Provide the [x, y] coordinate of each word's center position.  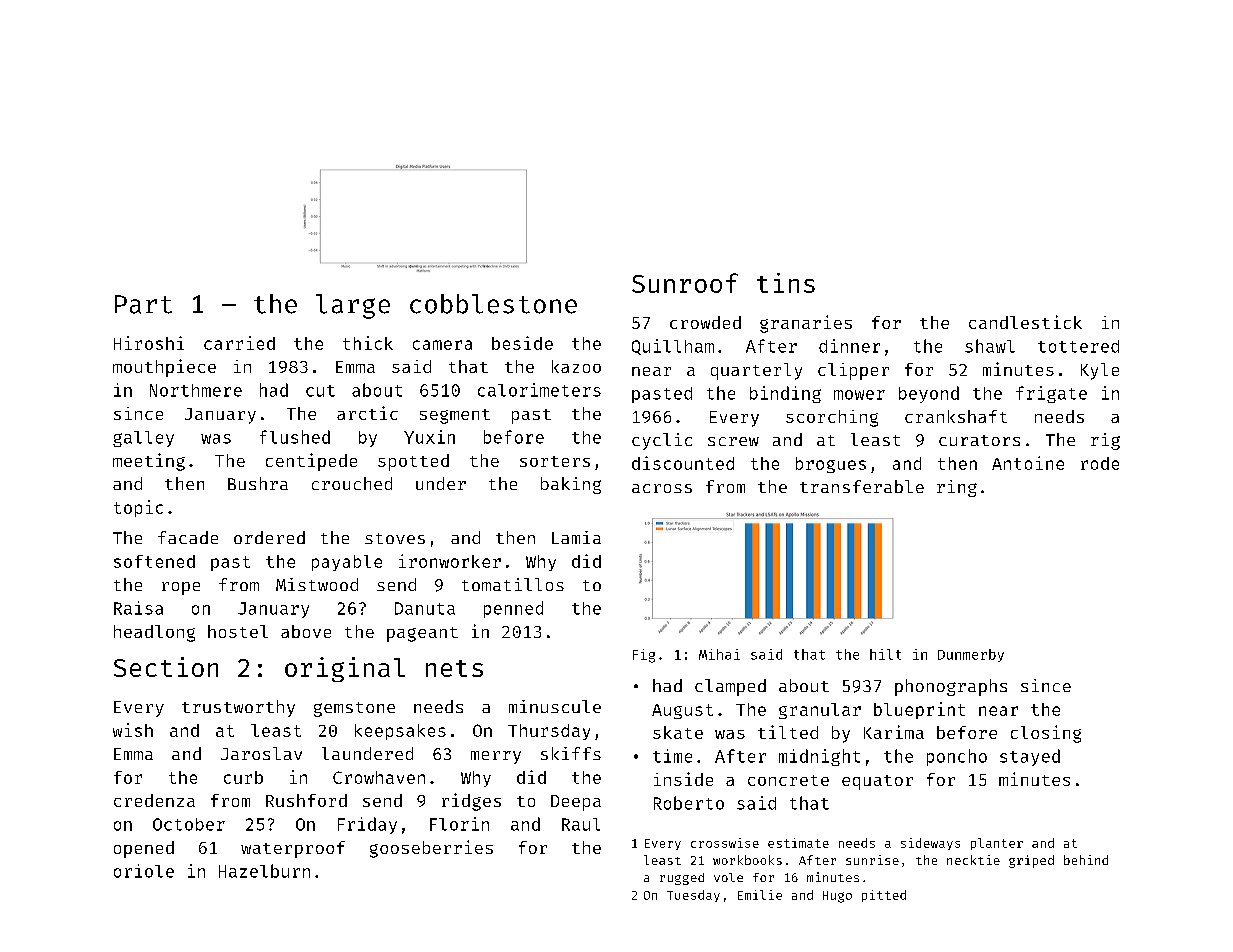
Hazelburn [264, 871]
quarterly [756, 371]
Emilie [760, 895]
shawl [990, 346]
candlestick [1025, 322]
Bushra [258, 483]
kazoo [576, 366]
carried [239, 343]
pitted [884, 896]
